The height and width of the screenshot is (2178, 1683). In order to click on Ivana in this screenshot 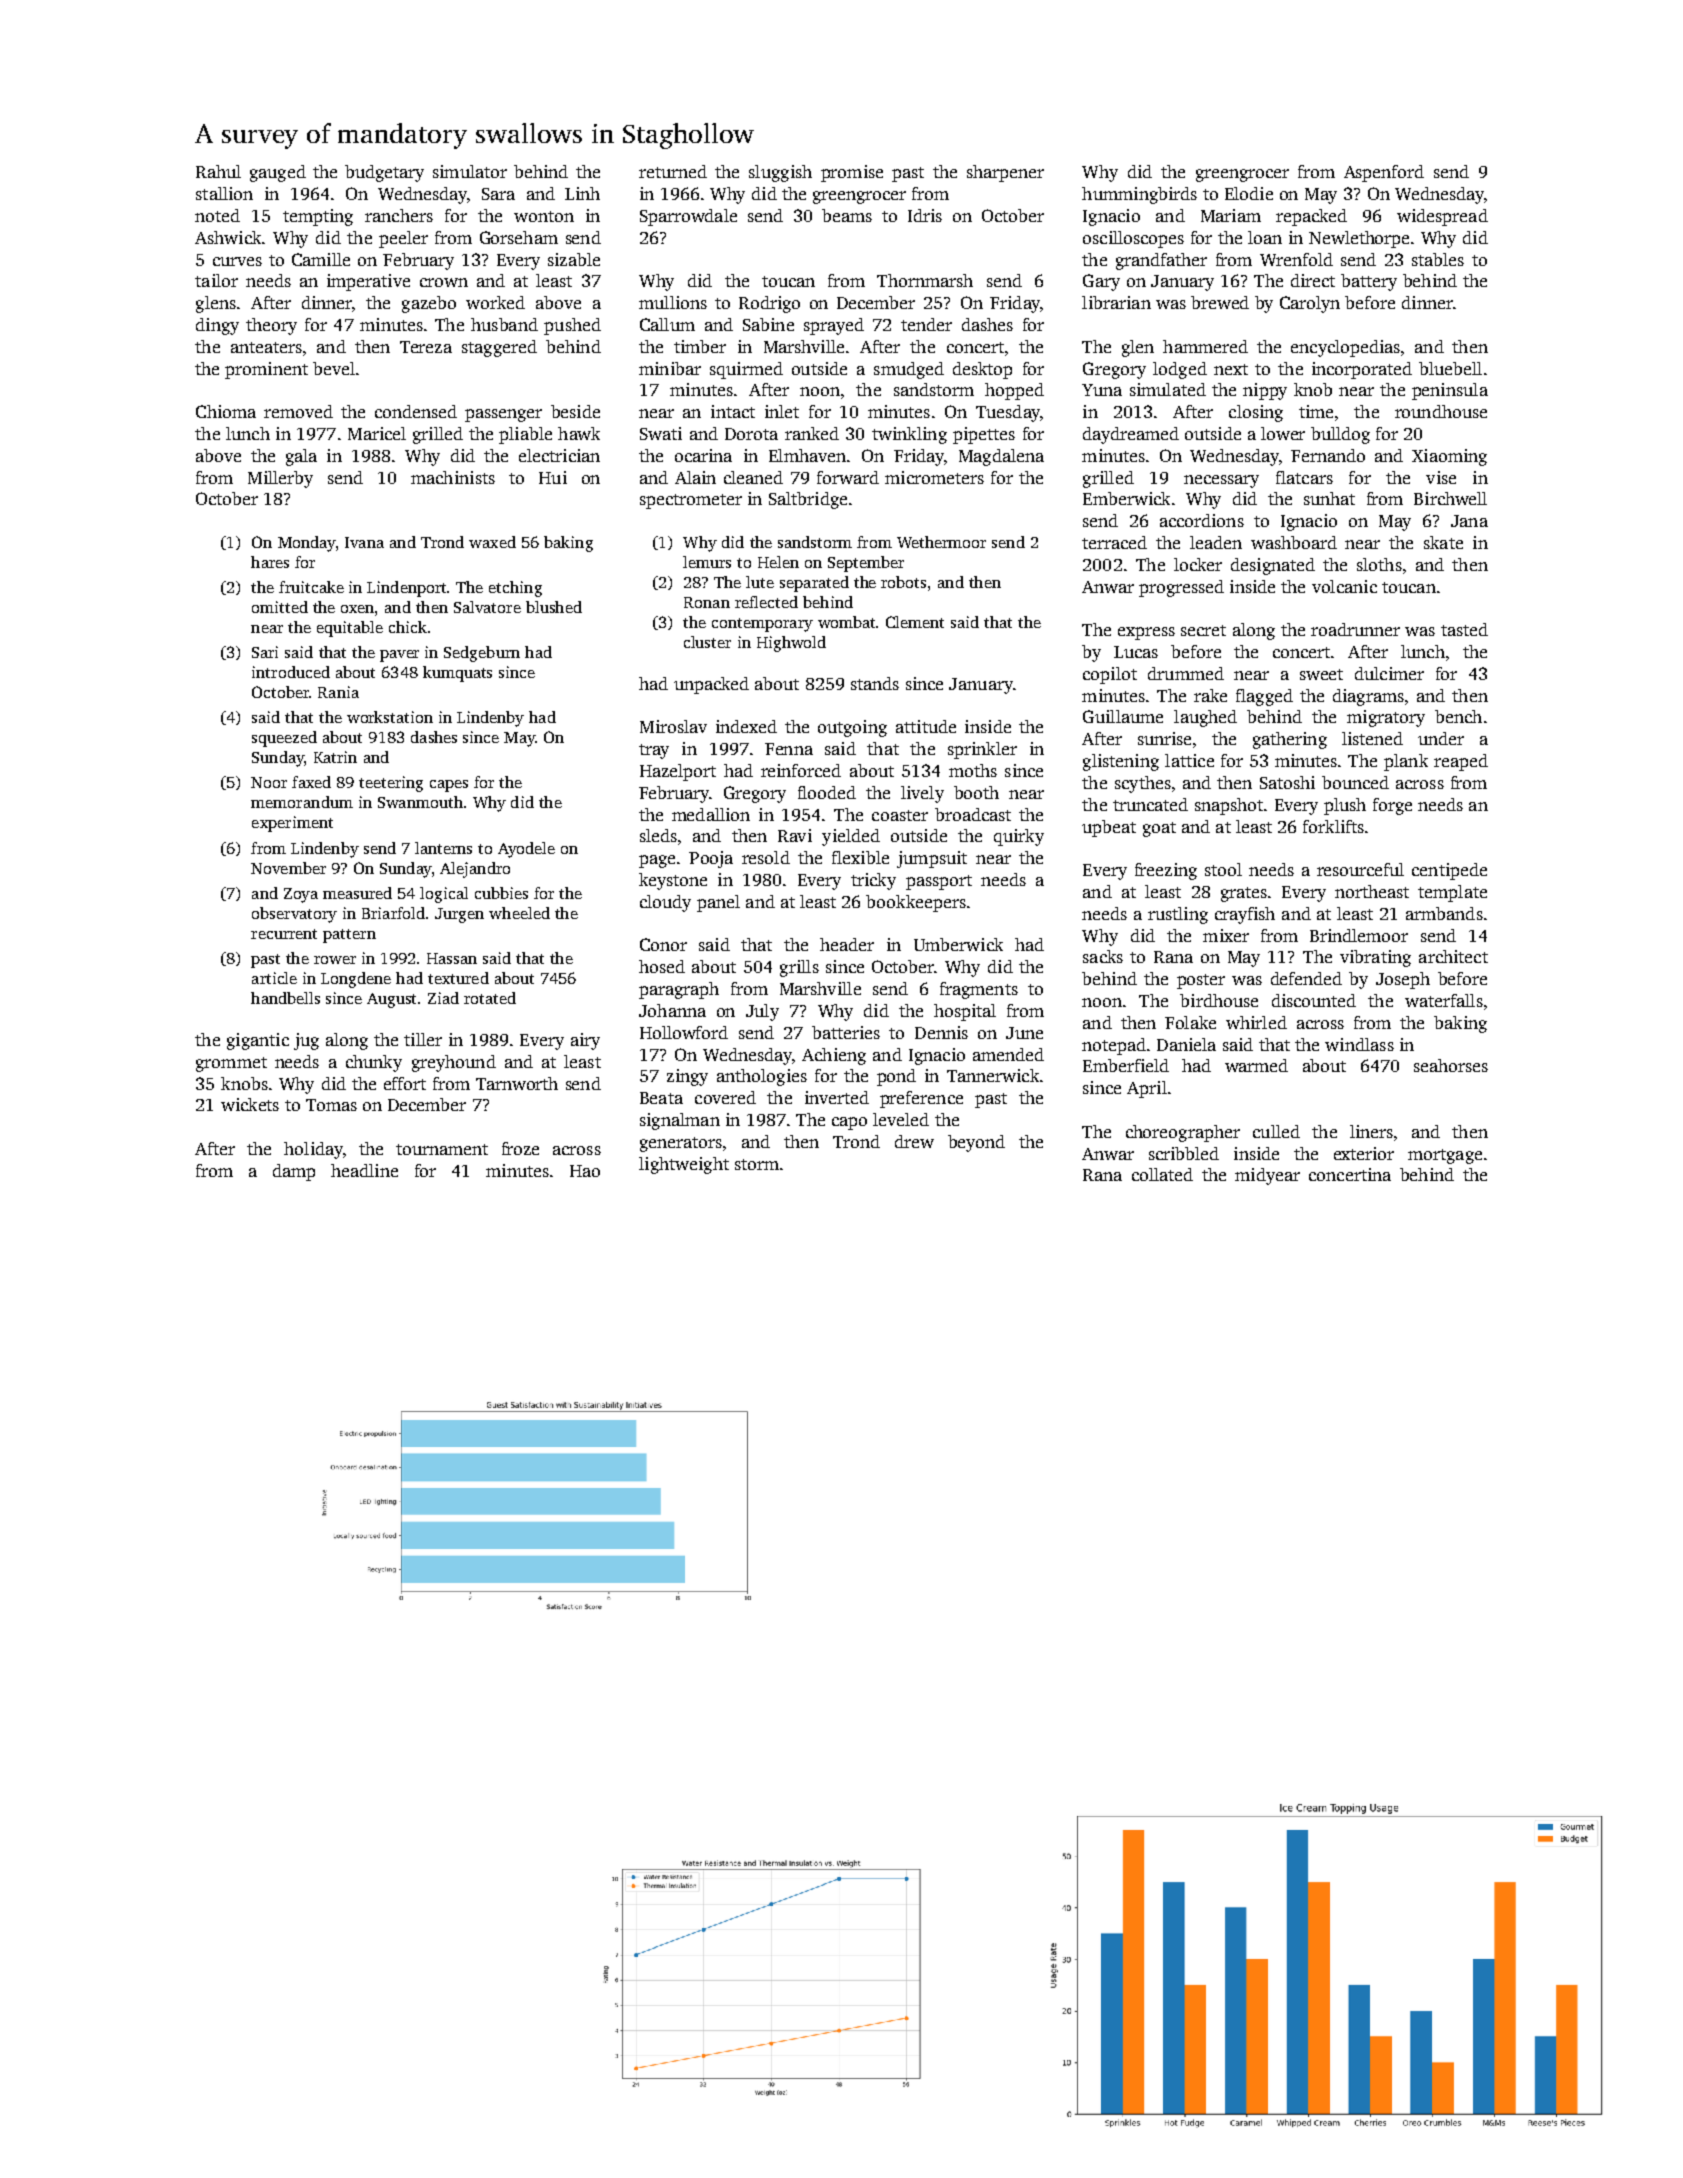, I will do `click(364, 542)`.
